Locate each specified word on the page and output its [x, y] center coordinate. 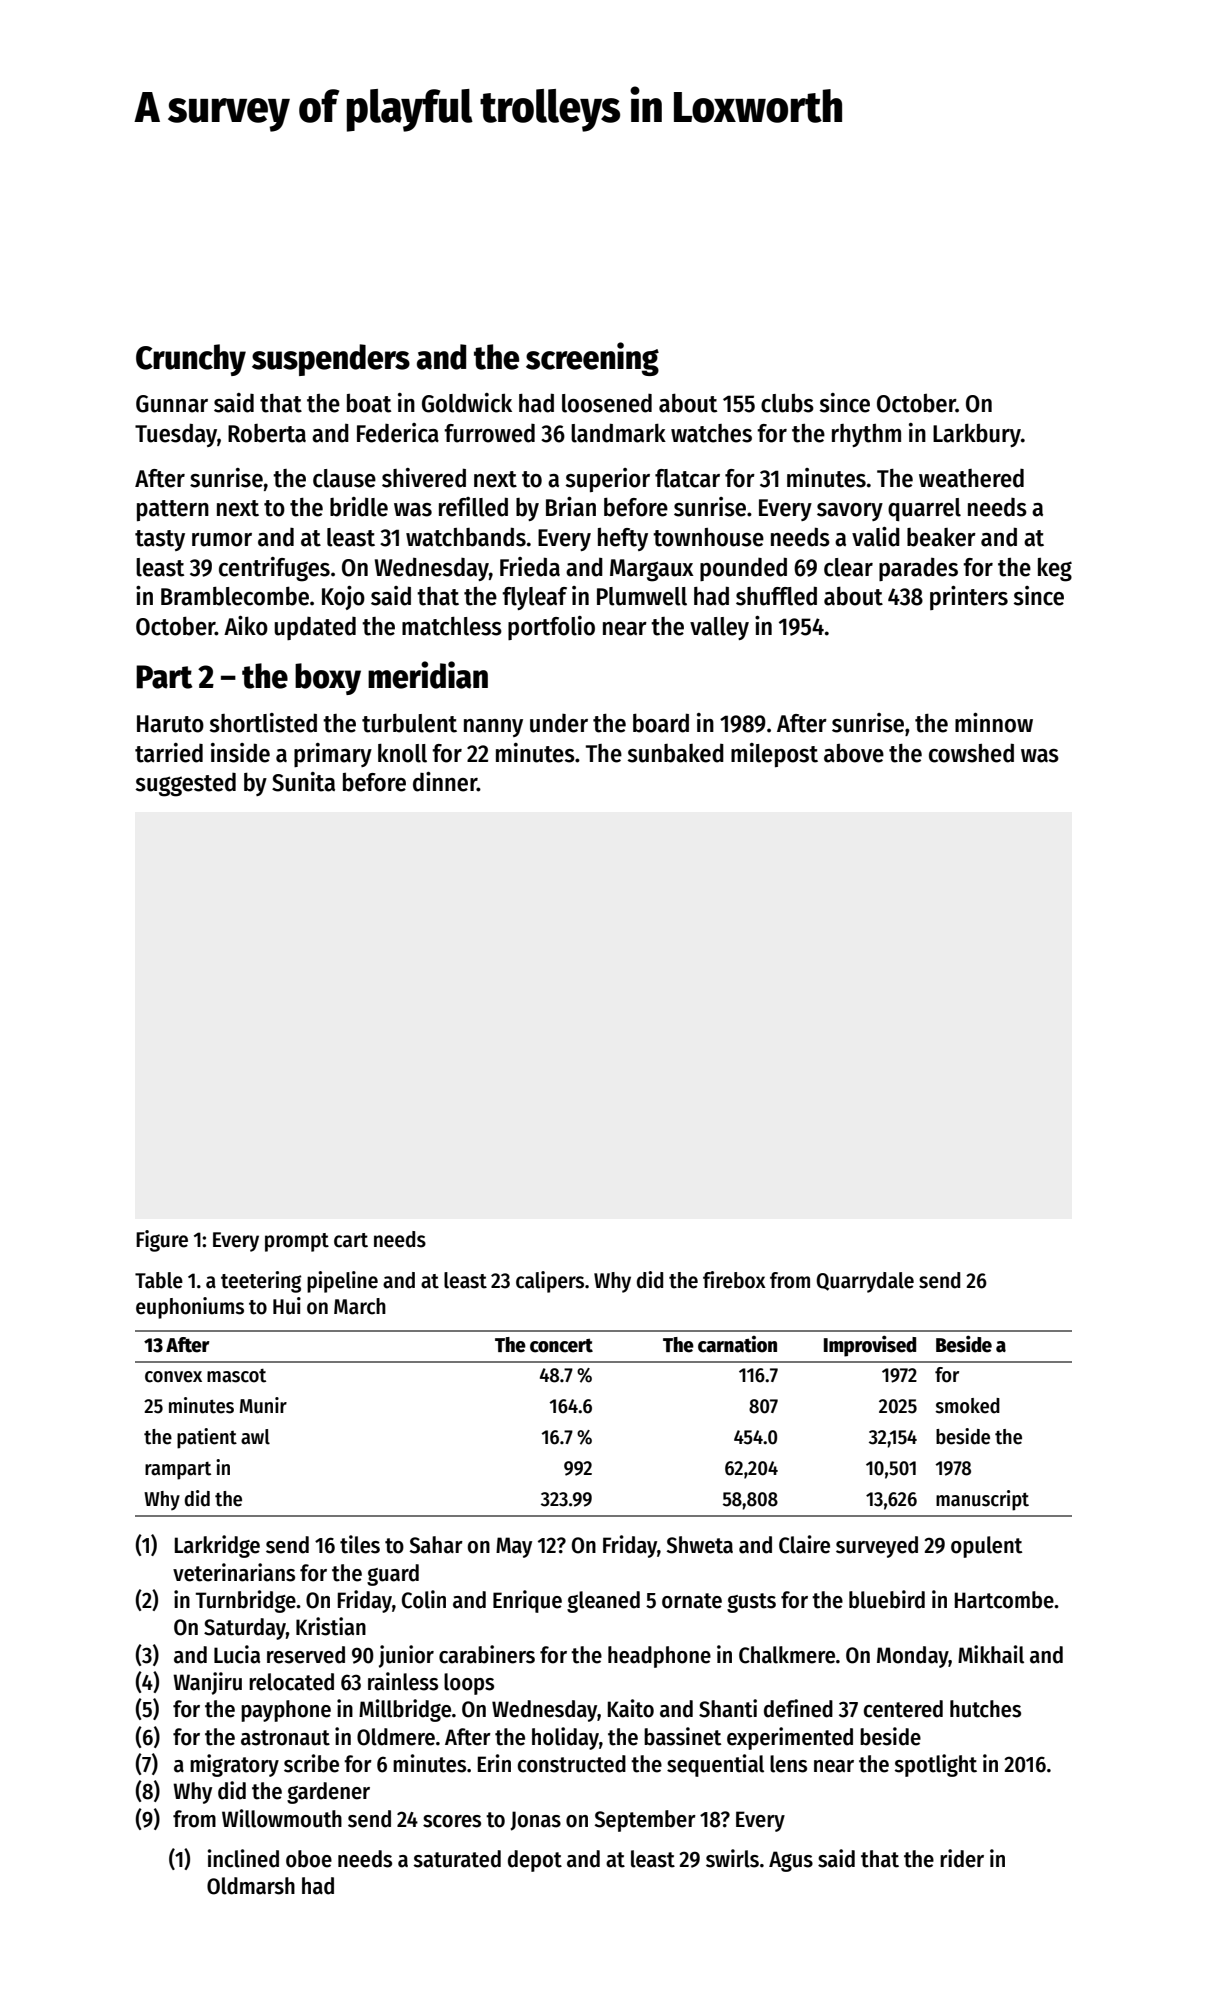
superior [607, 480]
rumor [222, 540]
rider [962, 1858]
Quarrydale [865, 1282]
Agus [791, 1861]
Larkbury [977, 435]
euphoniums [190, 1308]
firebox [734, 1280]
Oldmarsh [251, 1886]
